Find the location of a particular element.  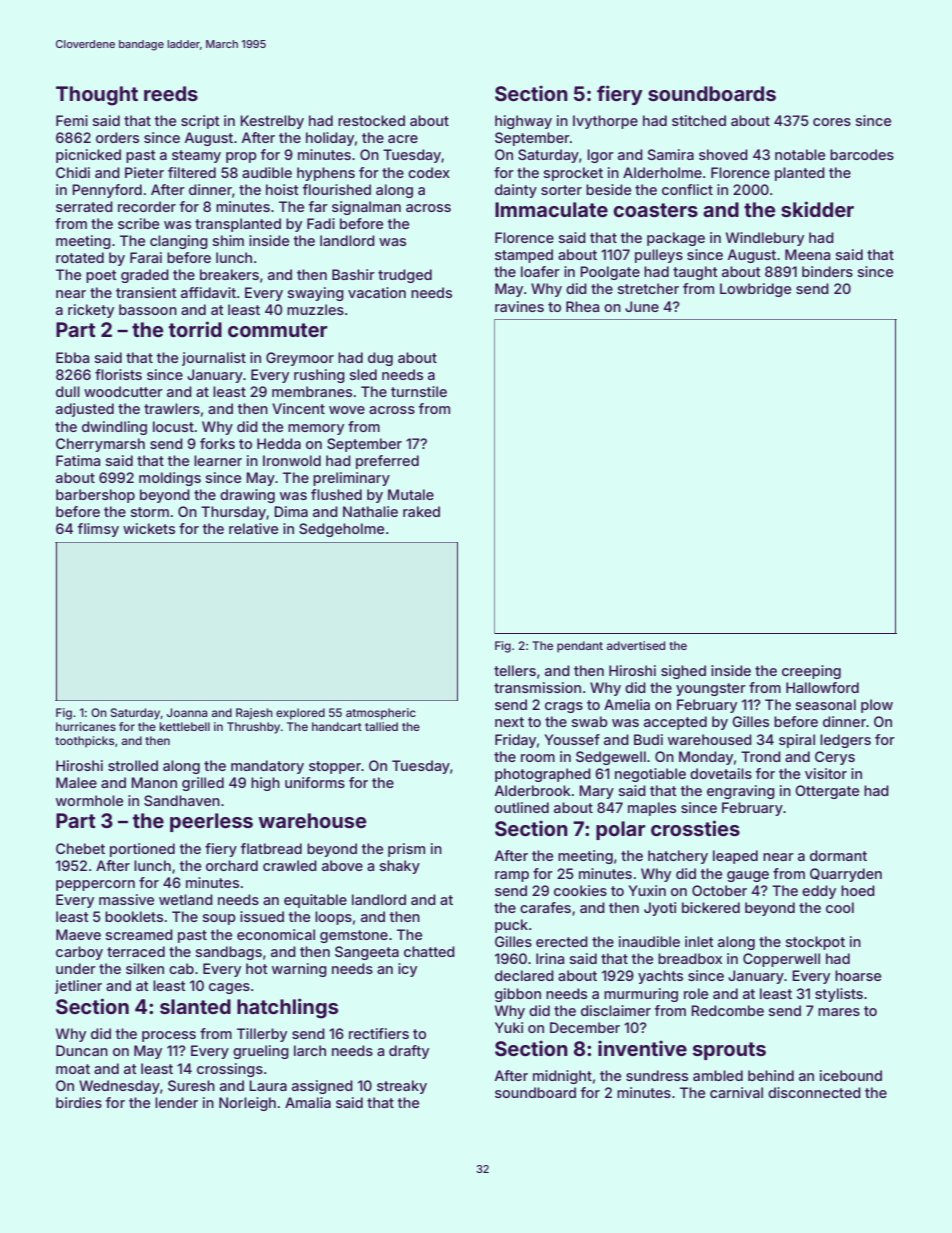

outlined is located at coordinates (522, 807).
